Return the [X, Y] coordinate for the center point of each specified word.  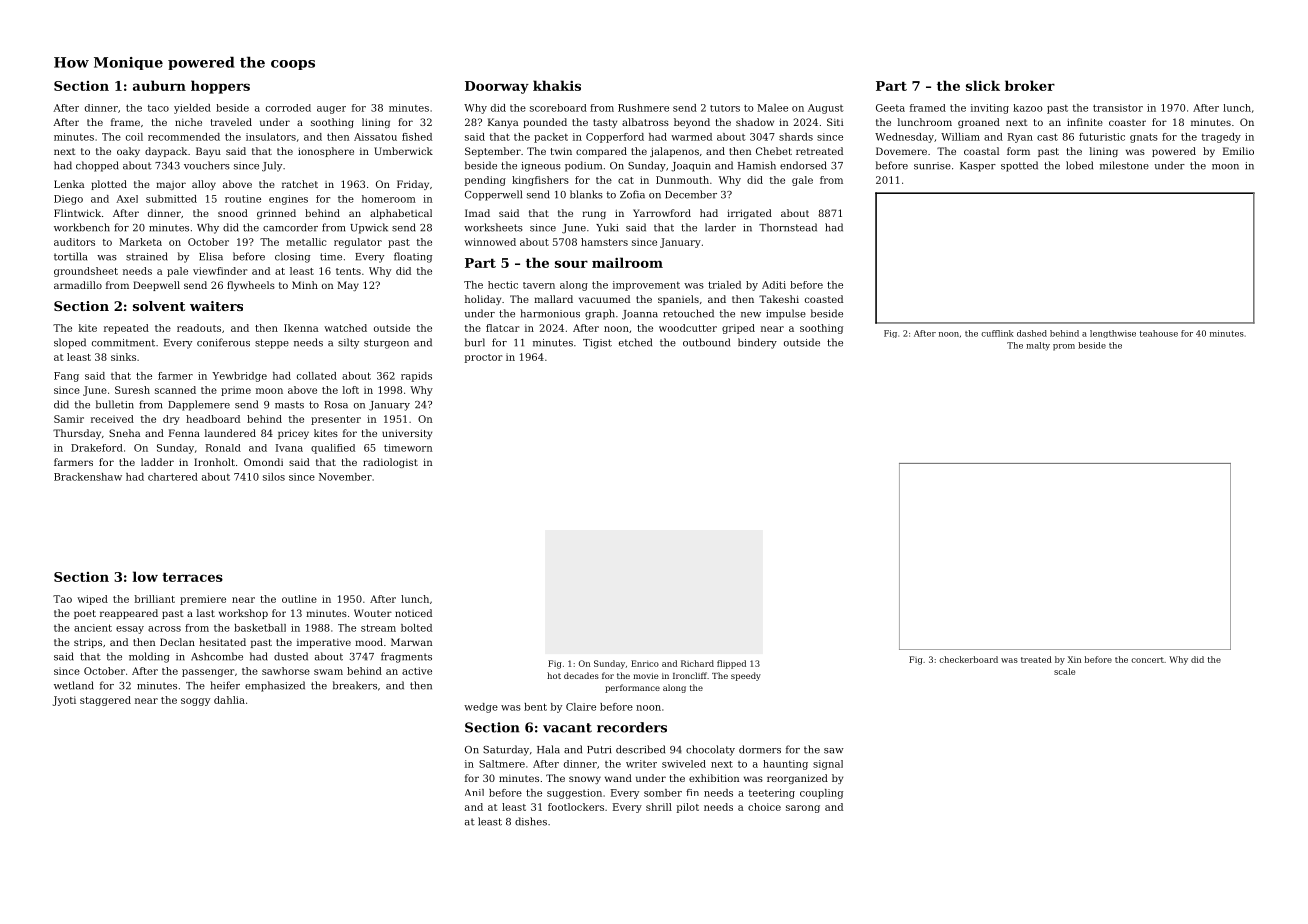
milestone [1124, 165]
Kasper [978, 167]
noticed [413, 613]
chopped [97, 166]
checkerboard [968, 659]
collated [317, 376]
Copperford [615, 138]
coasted [824, 299]
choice [764, 807]
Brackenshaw [88, 477]
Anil [474, 792]
